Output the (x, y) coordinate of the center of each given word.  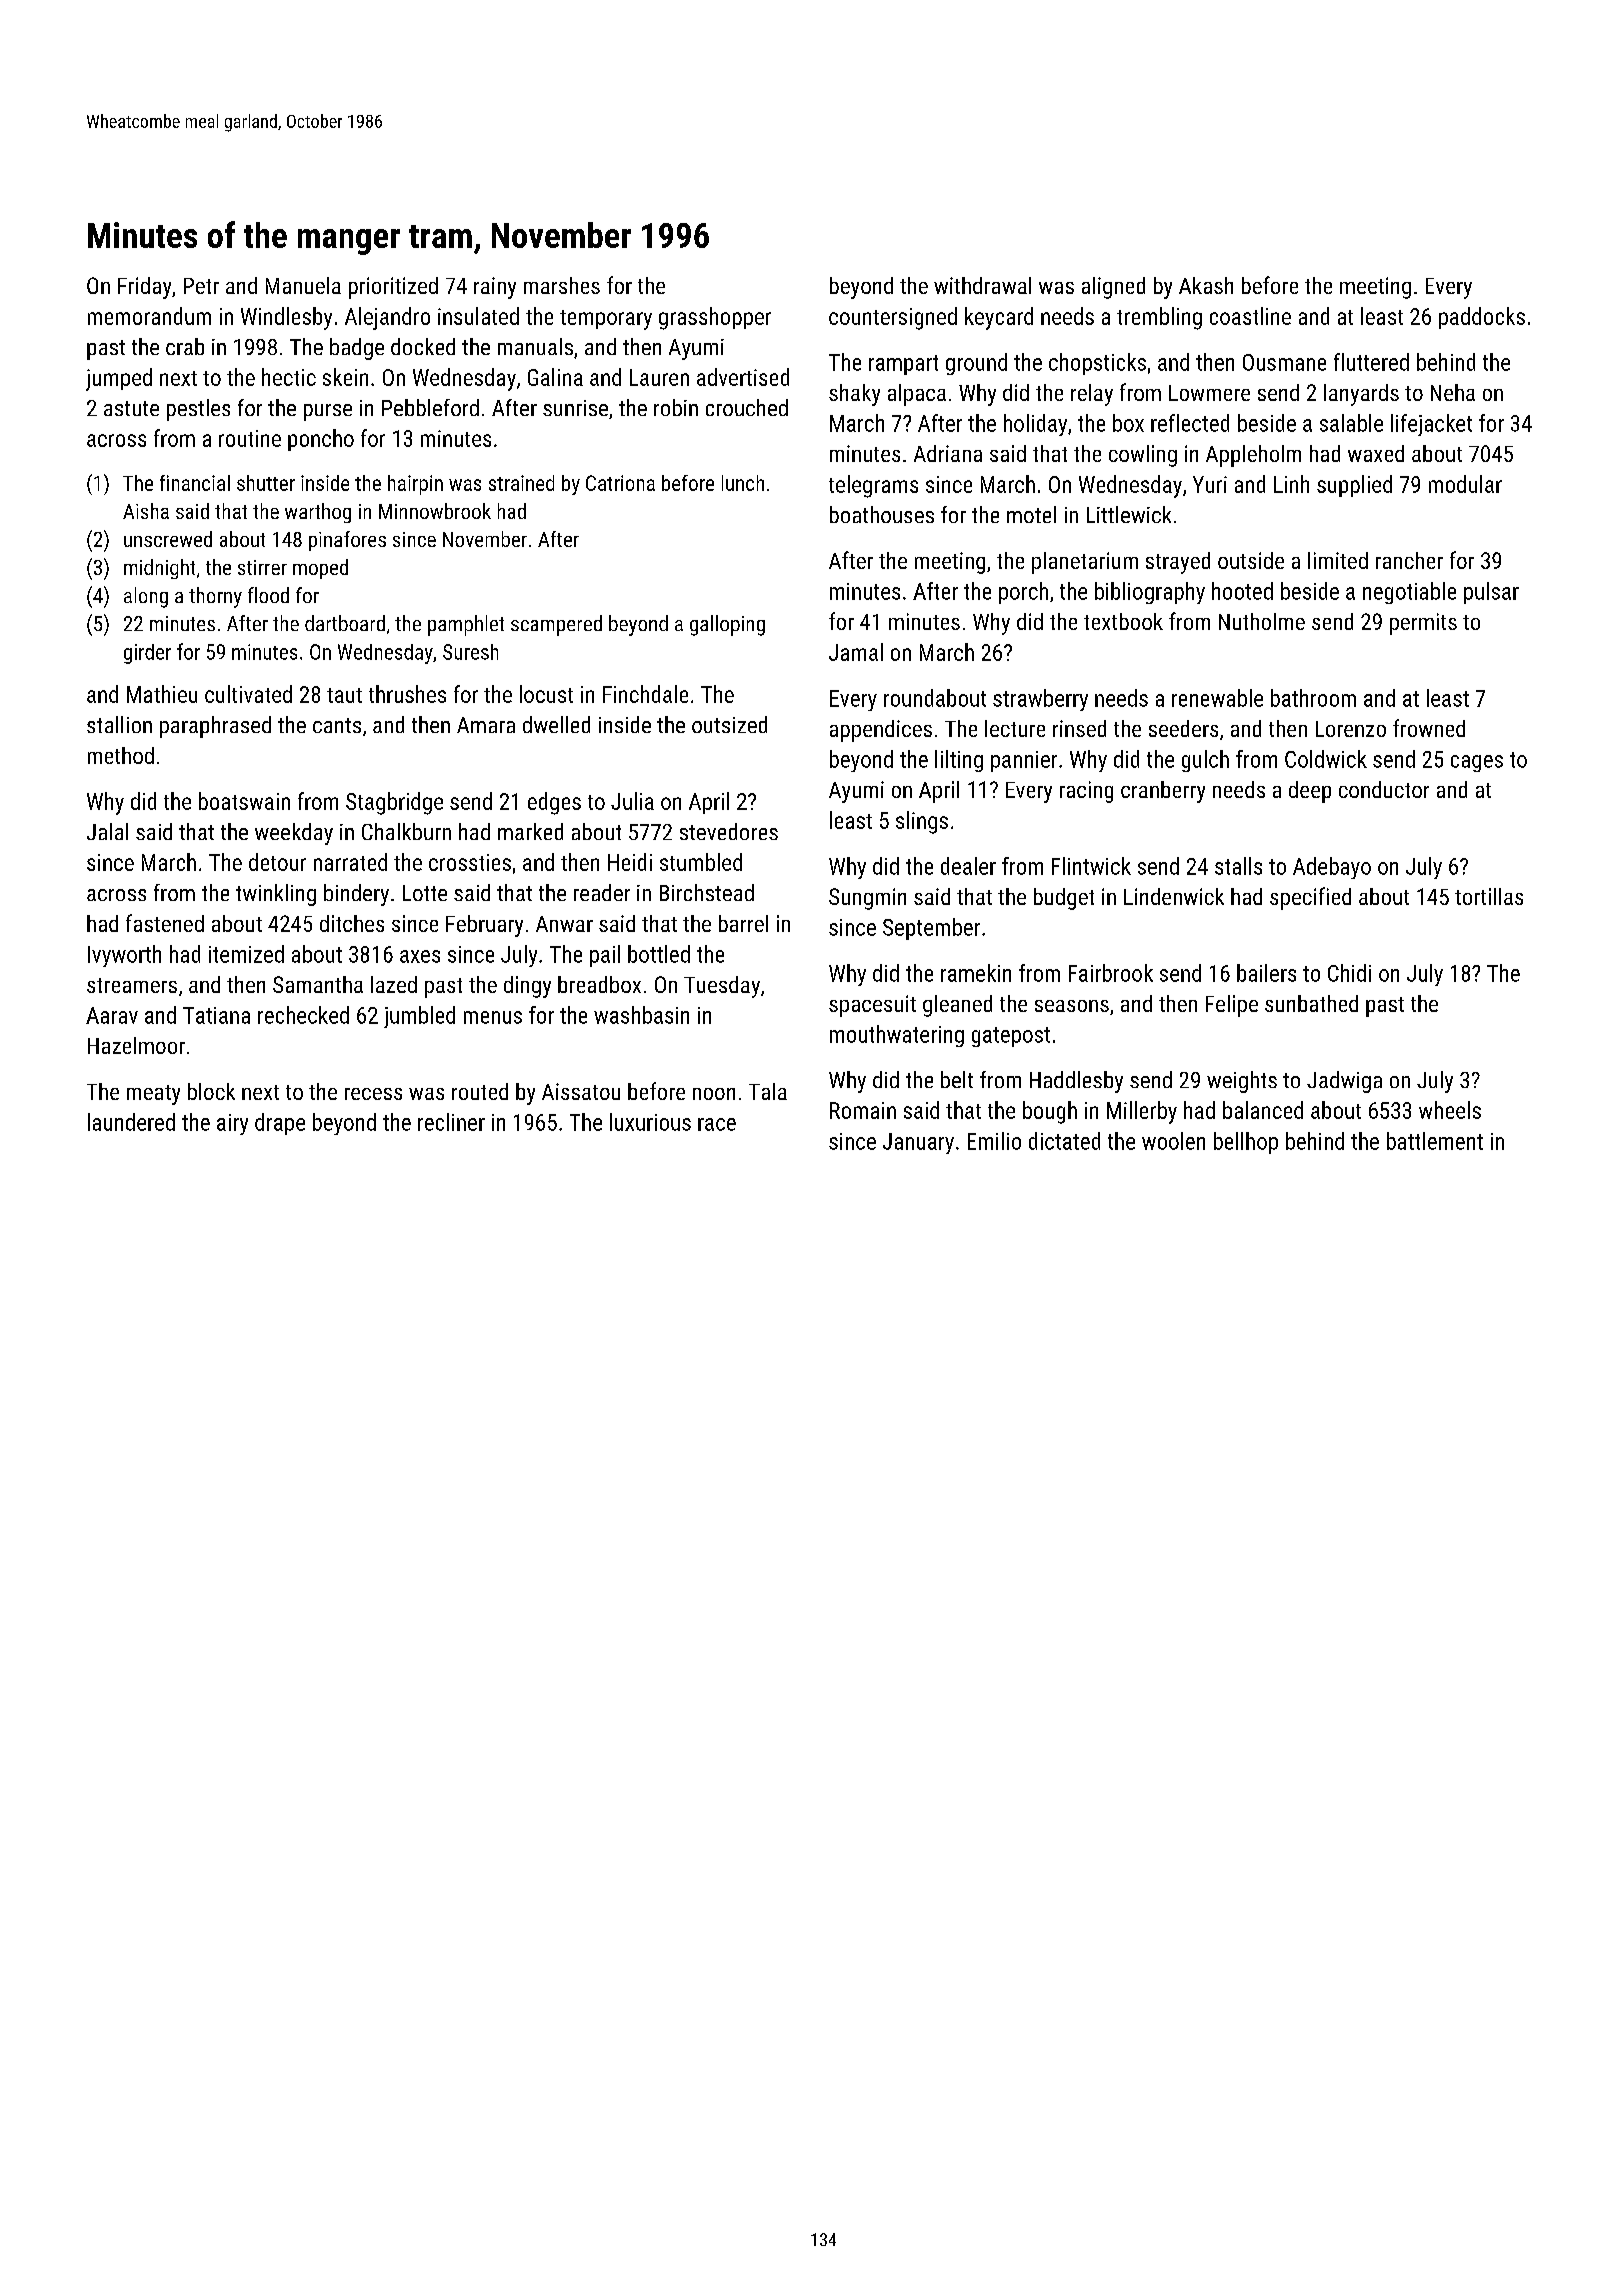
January (918, 1143)
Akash (1206, 285)
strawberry (1040, 700)
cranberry (1163, 792)
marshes (562, 285)
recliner (451, 1122)
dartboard (345, 623)
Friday (144, 288)
